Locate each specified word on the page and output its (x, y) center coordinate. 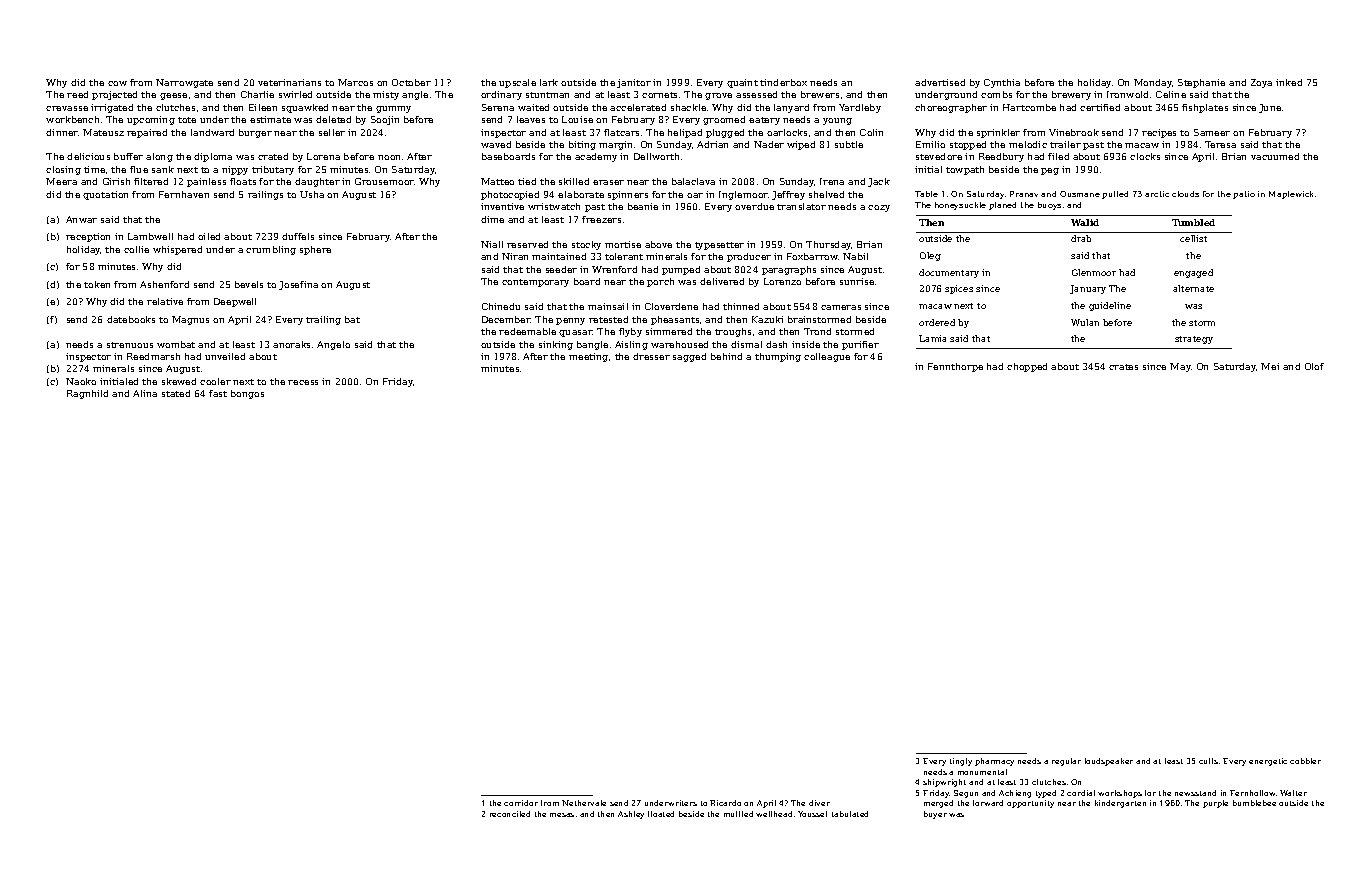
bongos (247, 394)
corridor (521, 803)
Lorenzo (782, 281)
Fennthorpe (955, 367)
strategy (1194, 340)
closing (63, 170)
